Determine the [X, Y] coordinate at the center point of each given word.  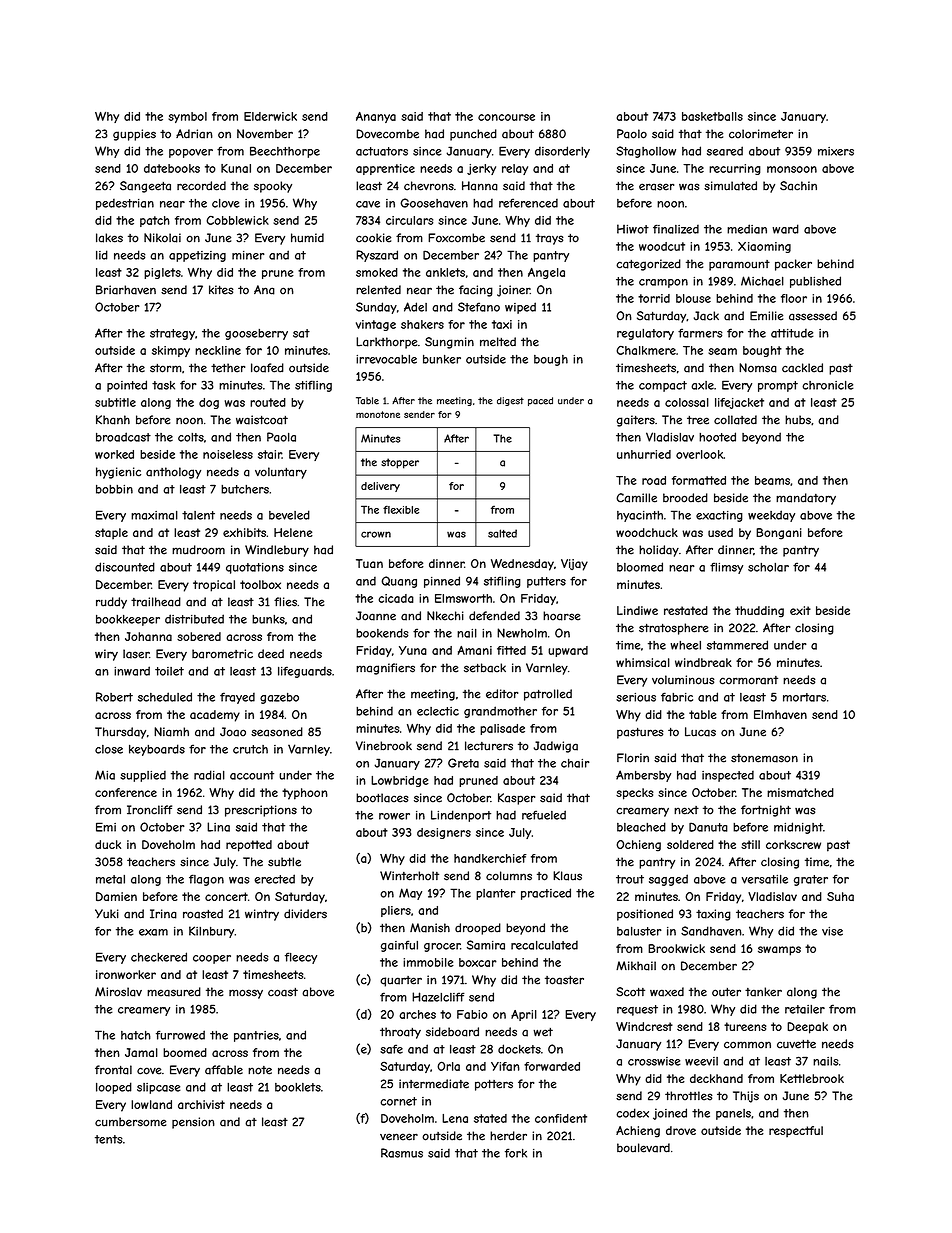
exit [800, 610]
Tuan [369, 563]
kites [221, 290]
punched [473, 135]
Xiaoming [764, 247]
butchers [245, 489]
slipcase [159, 1088]
